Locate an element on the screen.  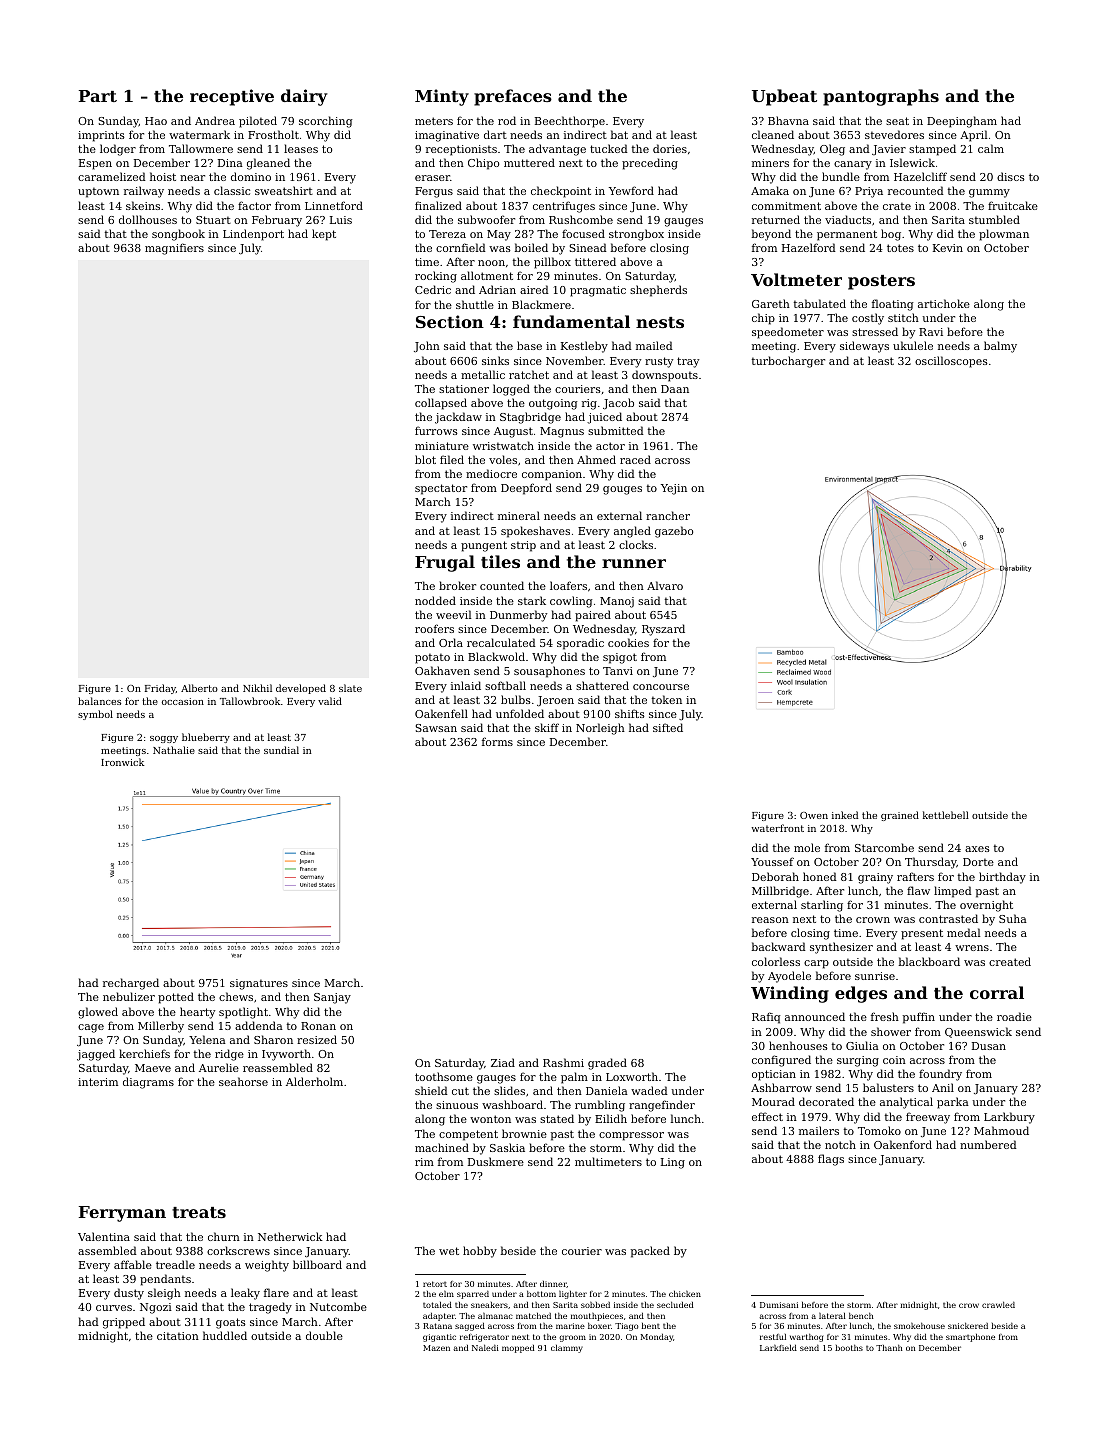
weevil is located at coordinates (453, 614).
